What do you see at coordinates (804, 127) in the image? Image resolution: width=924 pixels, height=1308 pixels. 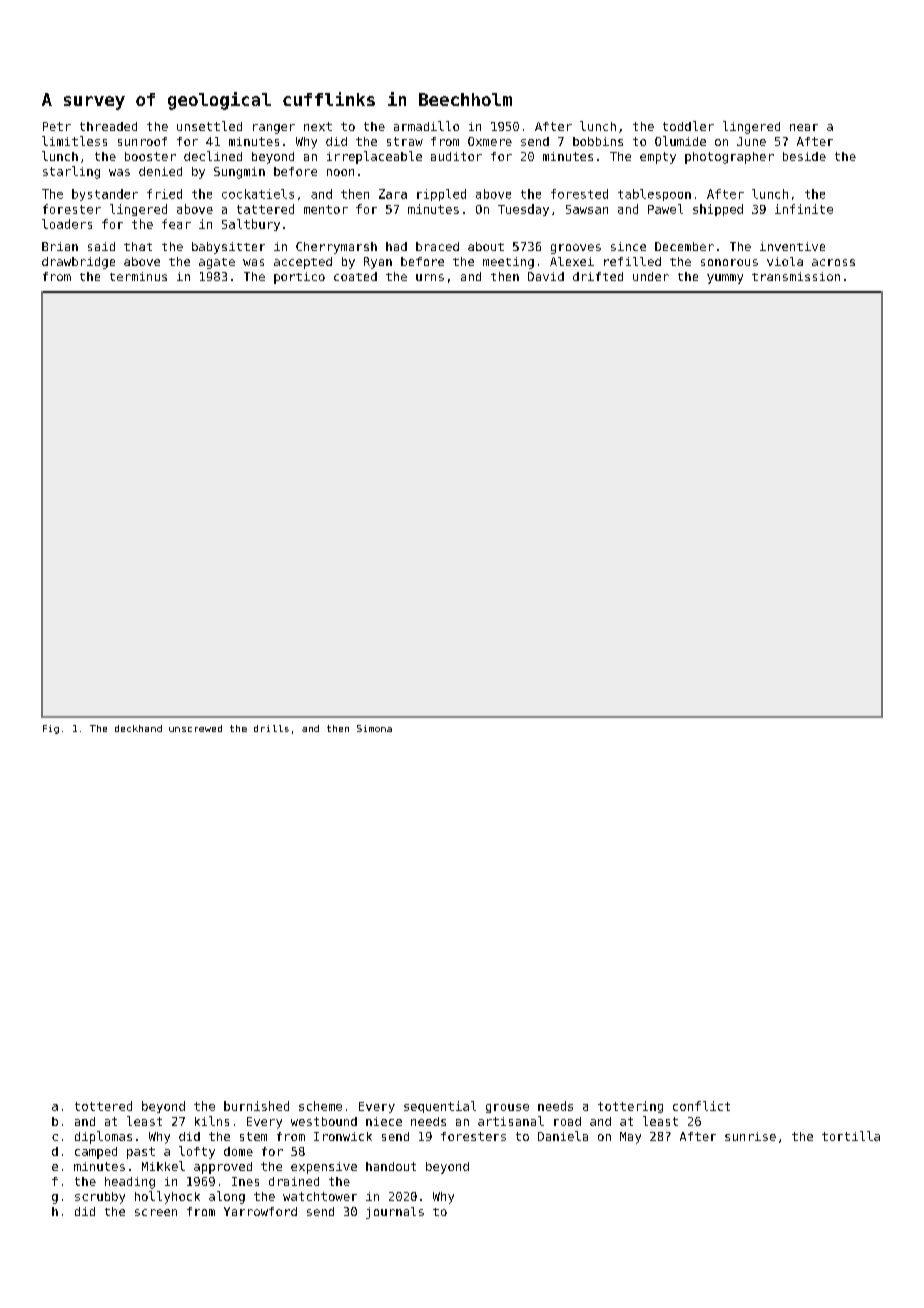 I see `near` at bounding box center [804, 127].
